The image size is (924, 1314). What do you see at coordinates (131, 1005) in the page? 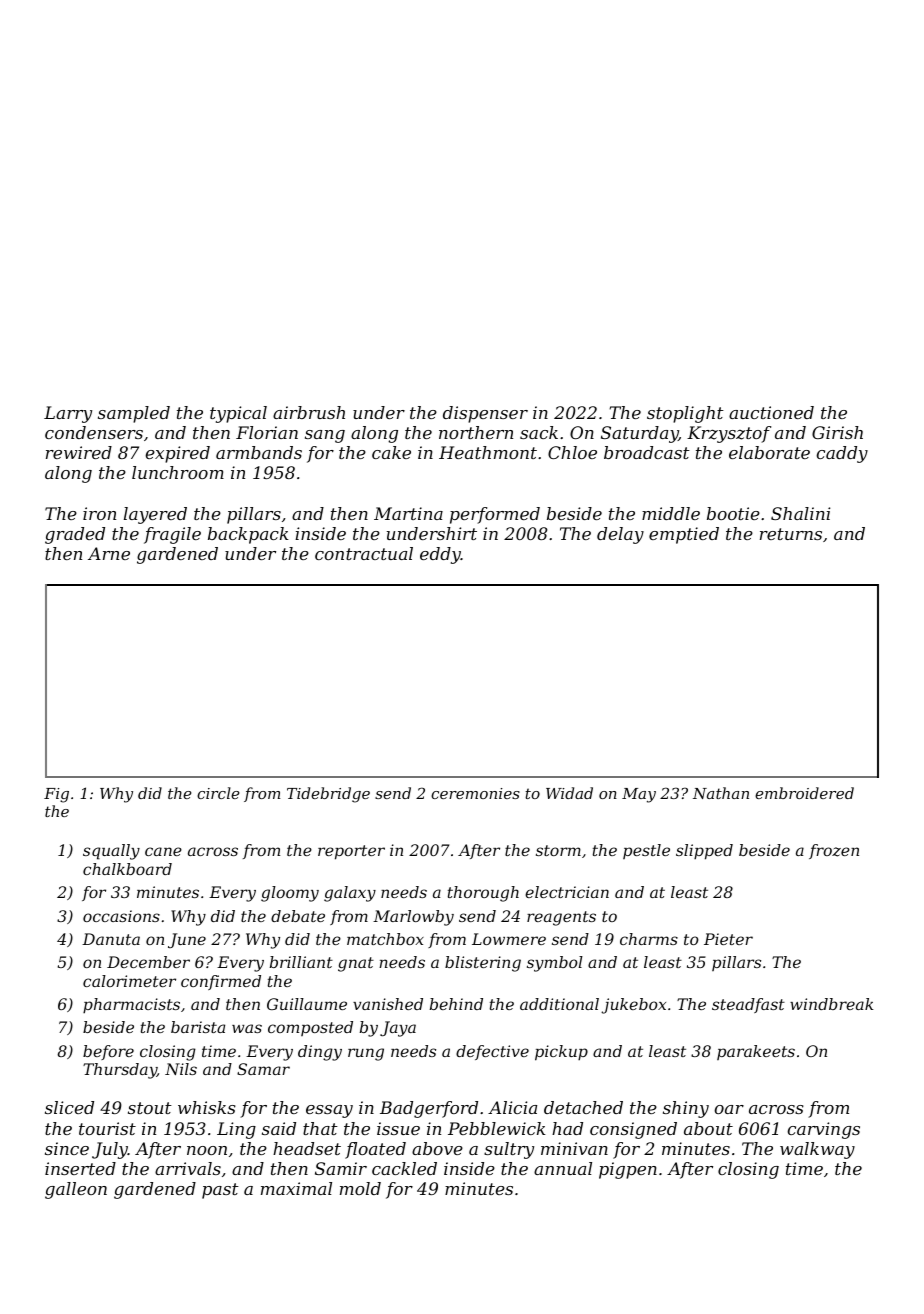
I see `pharmacists` at bounding box center [131, 1005].
